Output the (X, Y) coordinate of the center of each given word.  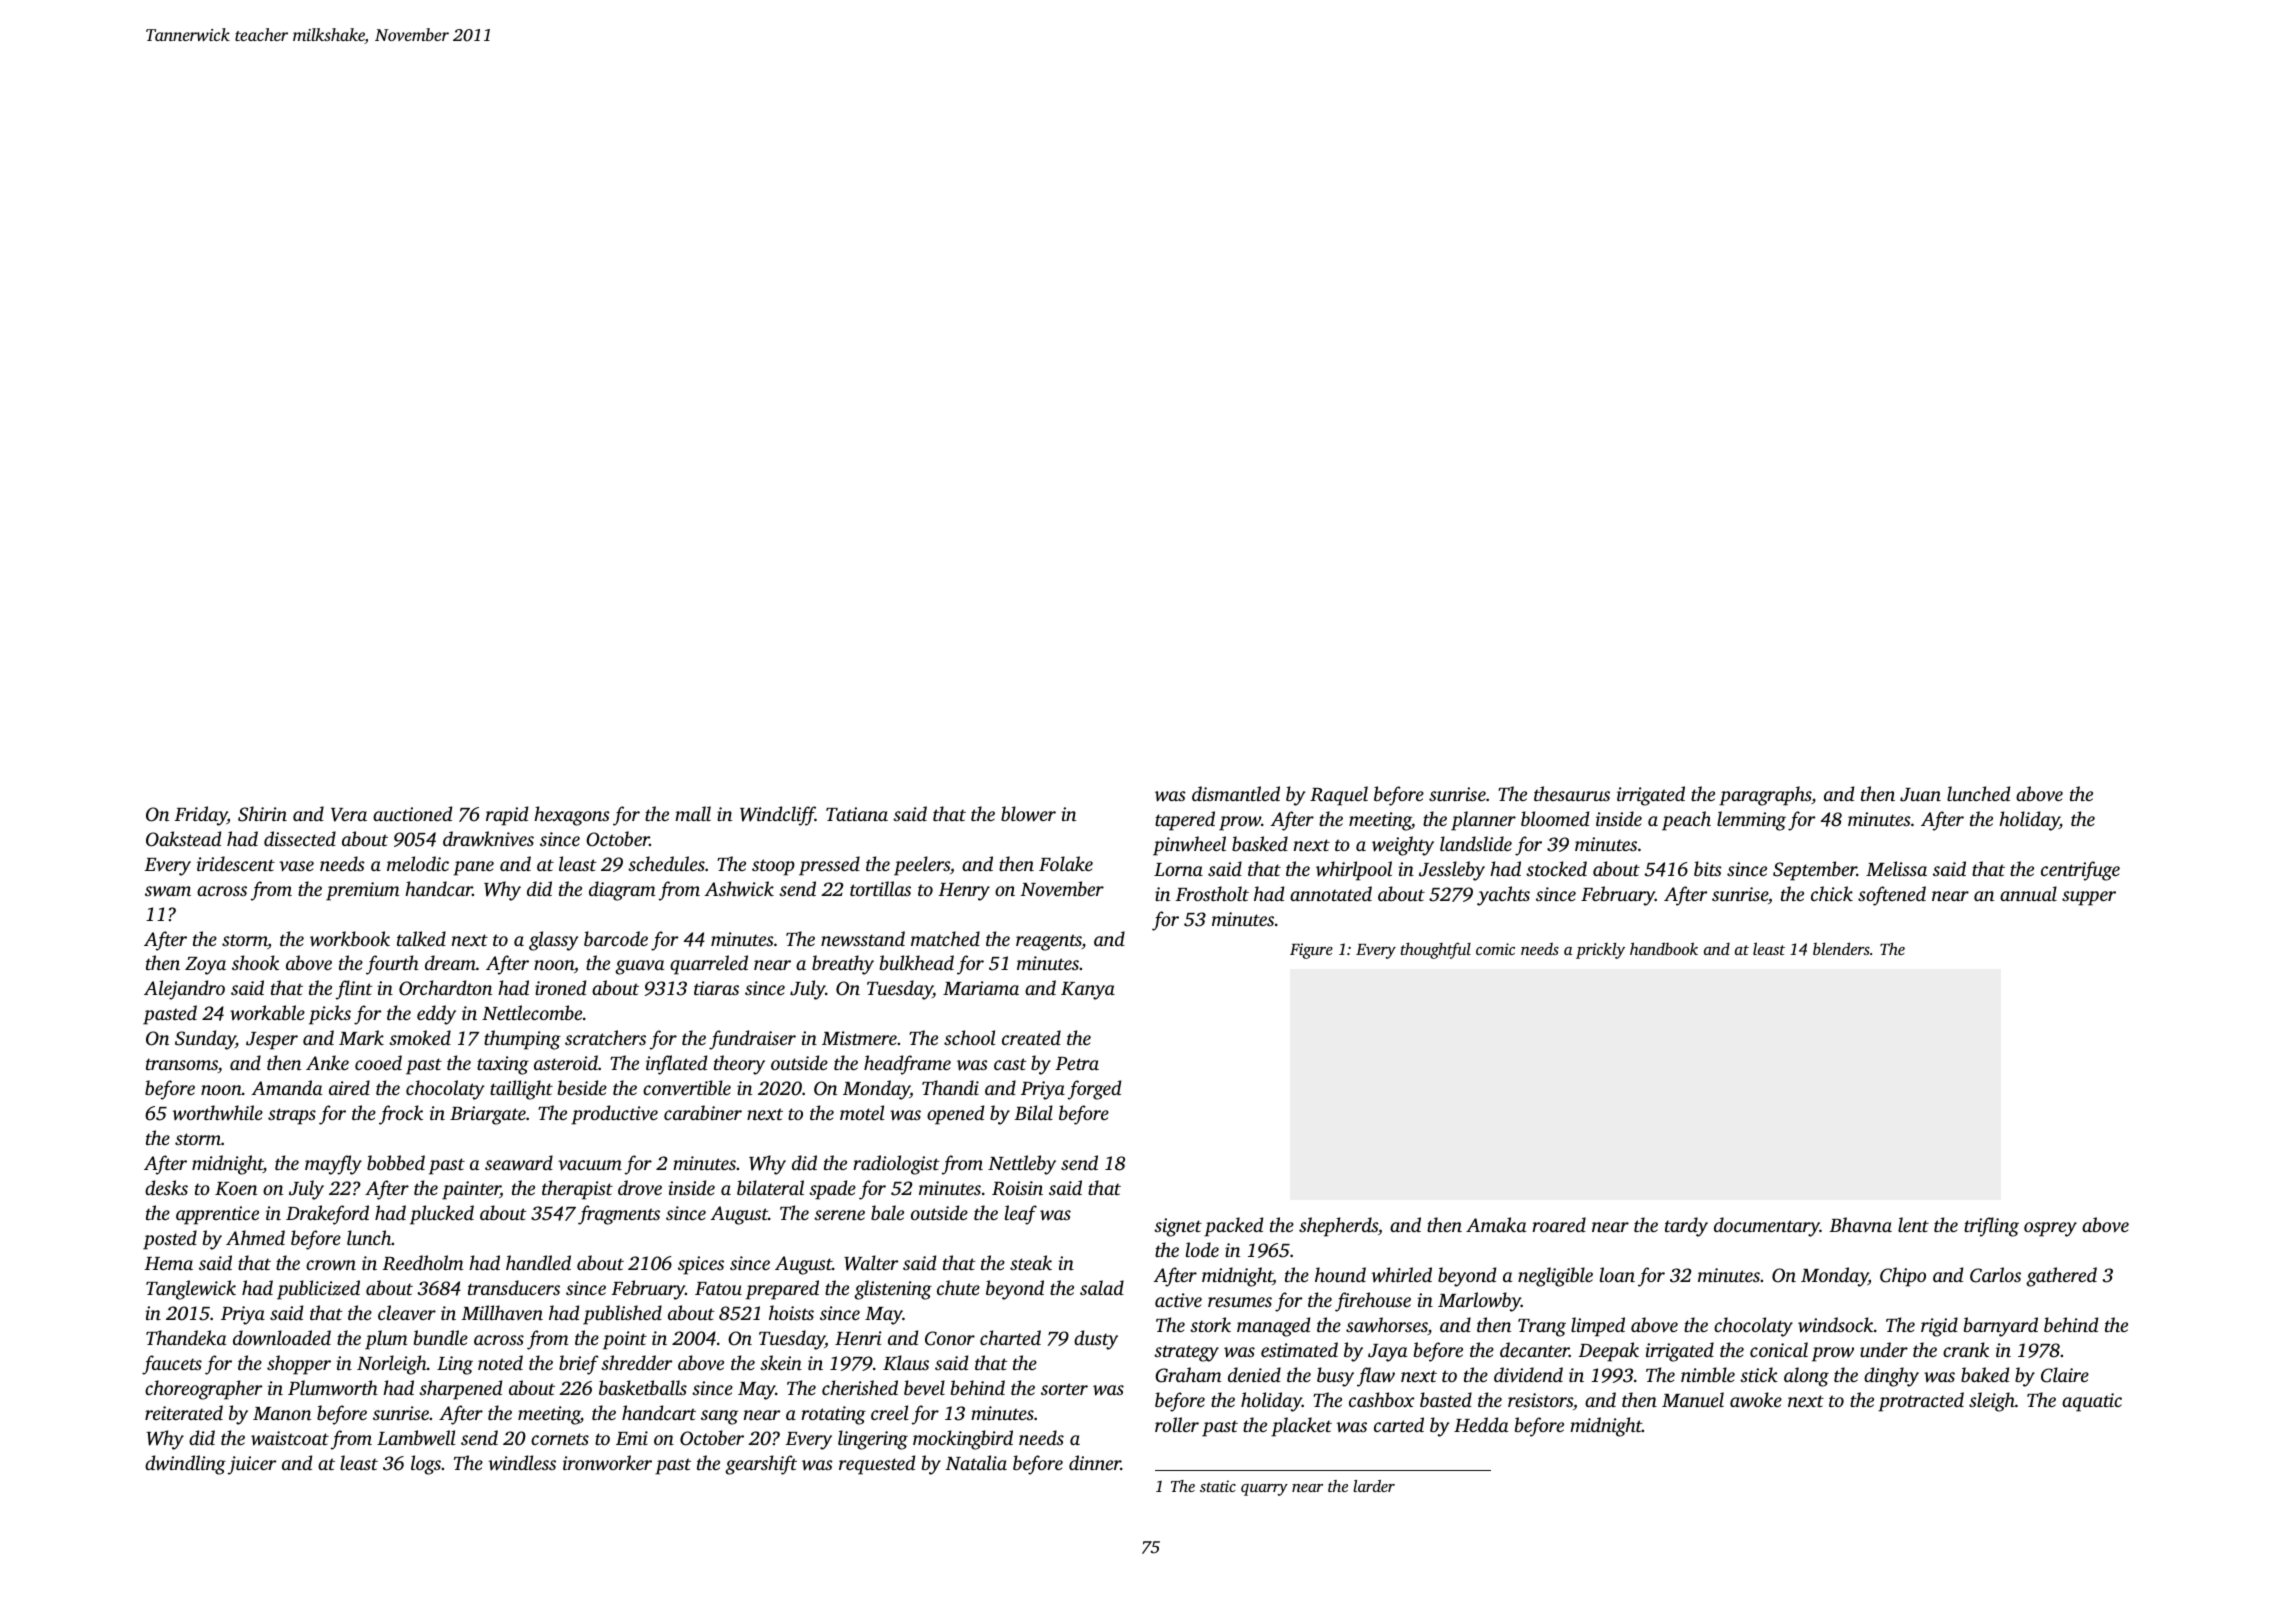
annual (2028, 893)
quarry (1264, 1490)
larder (1374, 1486)
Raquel (1339, 796)
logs (426, 1465)
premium (363, 891)
